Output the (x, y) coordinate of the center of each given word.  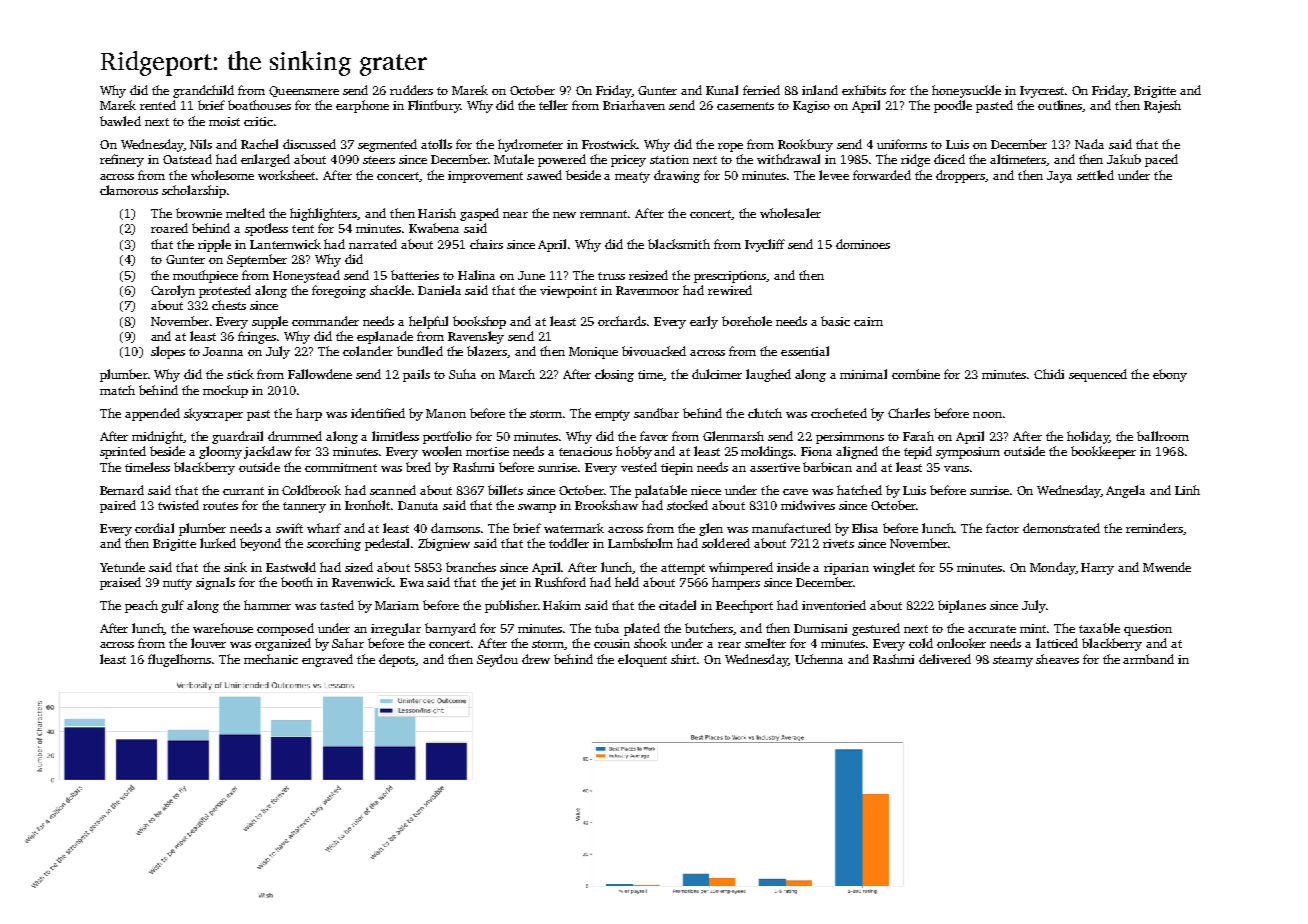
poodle (953, 106)
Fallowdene (320, 374)
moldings (767, 452)
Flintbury (434, 106)
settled (1095, 175)
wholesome (222, 175)
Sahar (348, 643)
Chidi (1049, 374)
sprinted (123, 452)
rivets (838, 543)
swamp (537, 508)
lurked (218, 543)
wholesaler (790, 213)
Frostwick (609, 144)
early (704, 322)
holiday (1088, 437)
